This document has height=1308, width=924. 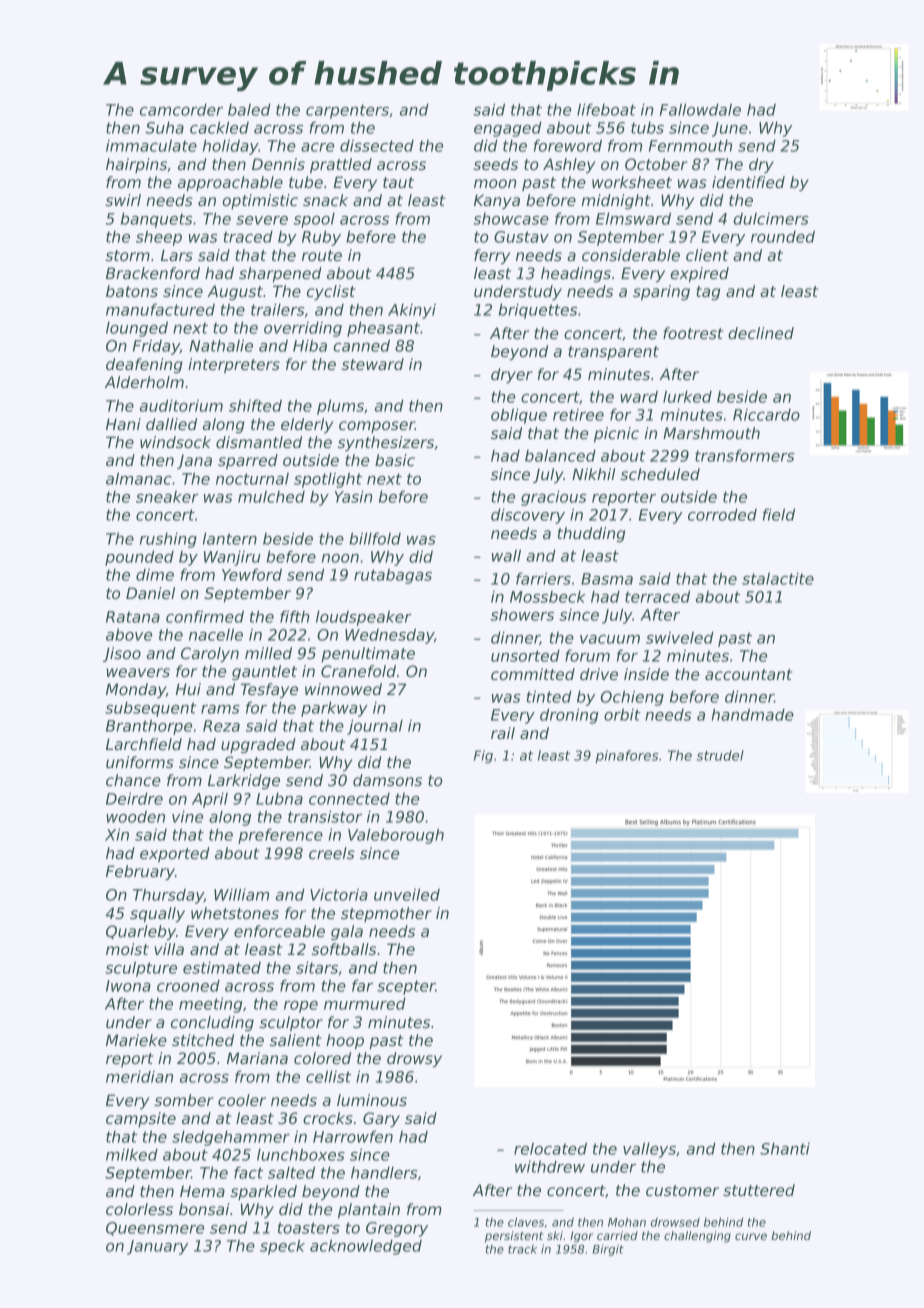 I want to click on foreword, so click(x=568, y=145).
